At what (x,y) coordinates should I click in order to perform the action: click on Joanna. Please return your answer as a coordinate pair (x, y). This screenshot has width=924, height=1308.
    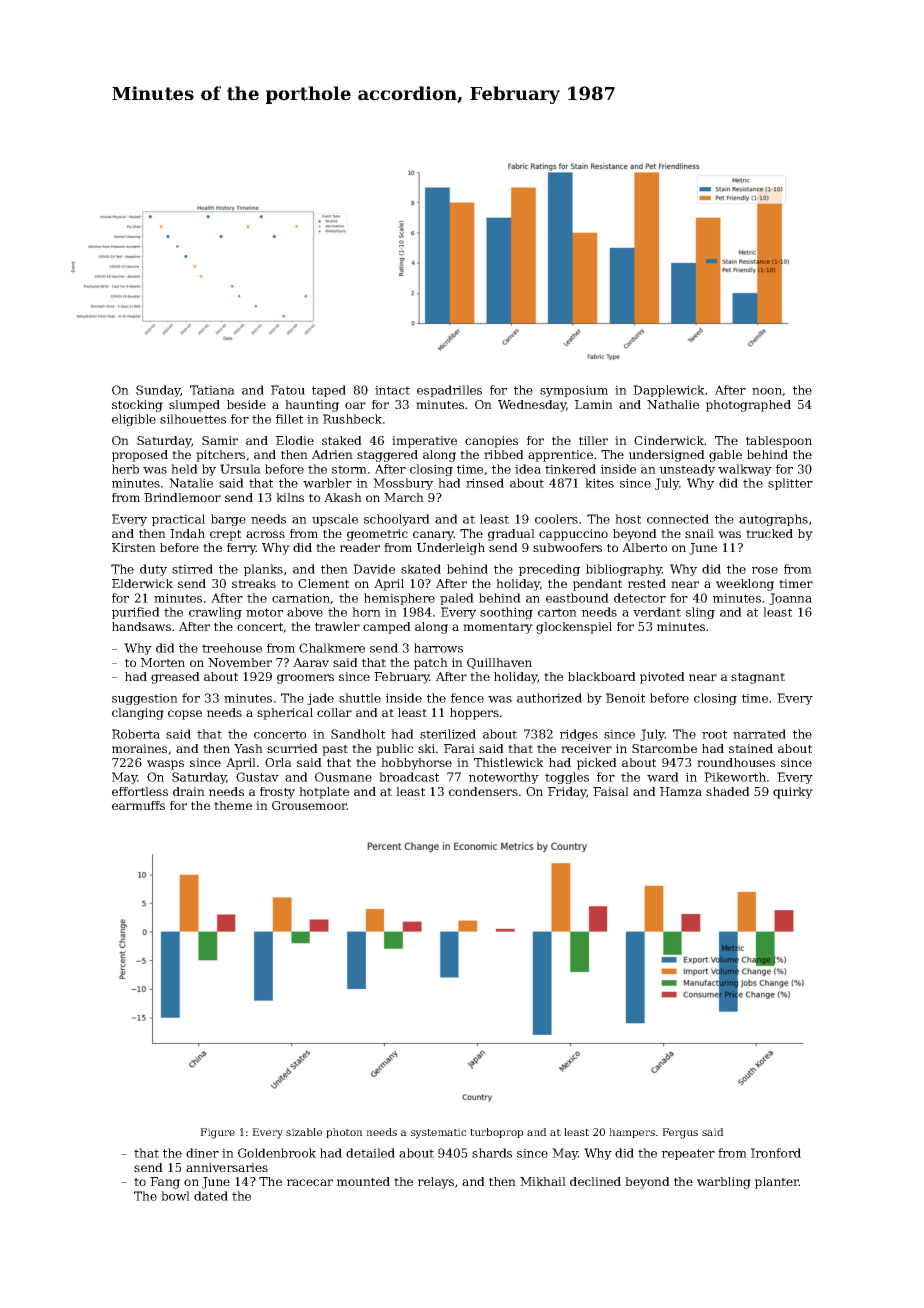
    Looking at the image, I should click on (790, 599).
